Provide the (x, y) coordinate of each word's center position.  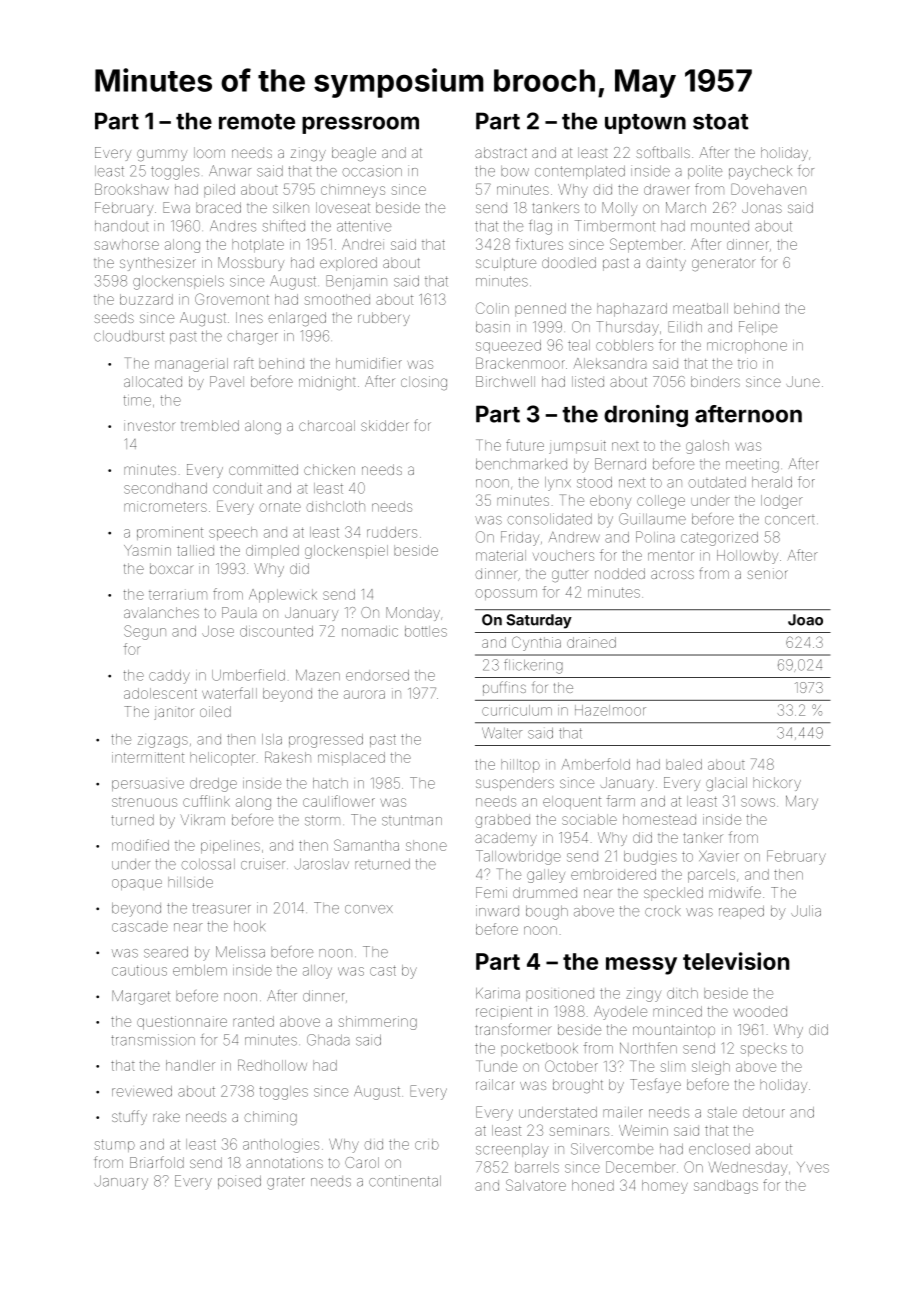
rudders (392, 532)
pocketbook (539, 1049)
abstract (501, 152)
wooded (760, 1011)
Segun (145, 632)
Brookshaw (132, 189)
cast (383, 970)
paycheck (760, 172)
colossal (208, 864)
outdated (717, 482)
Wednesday (748, 1169)
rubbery (384, 319)
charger (252, 337)
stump (115, 1145)
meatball (700, 308)
